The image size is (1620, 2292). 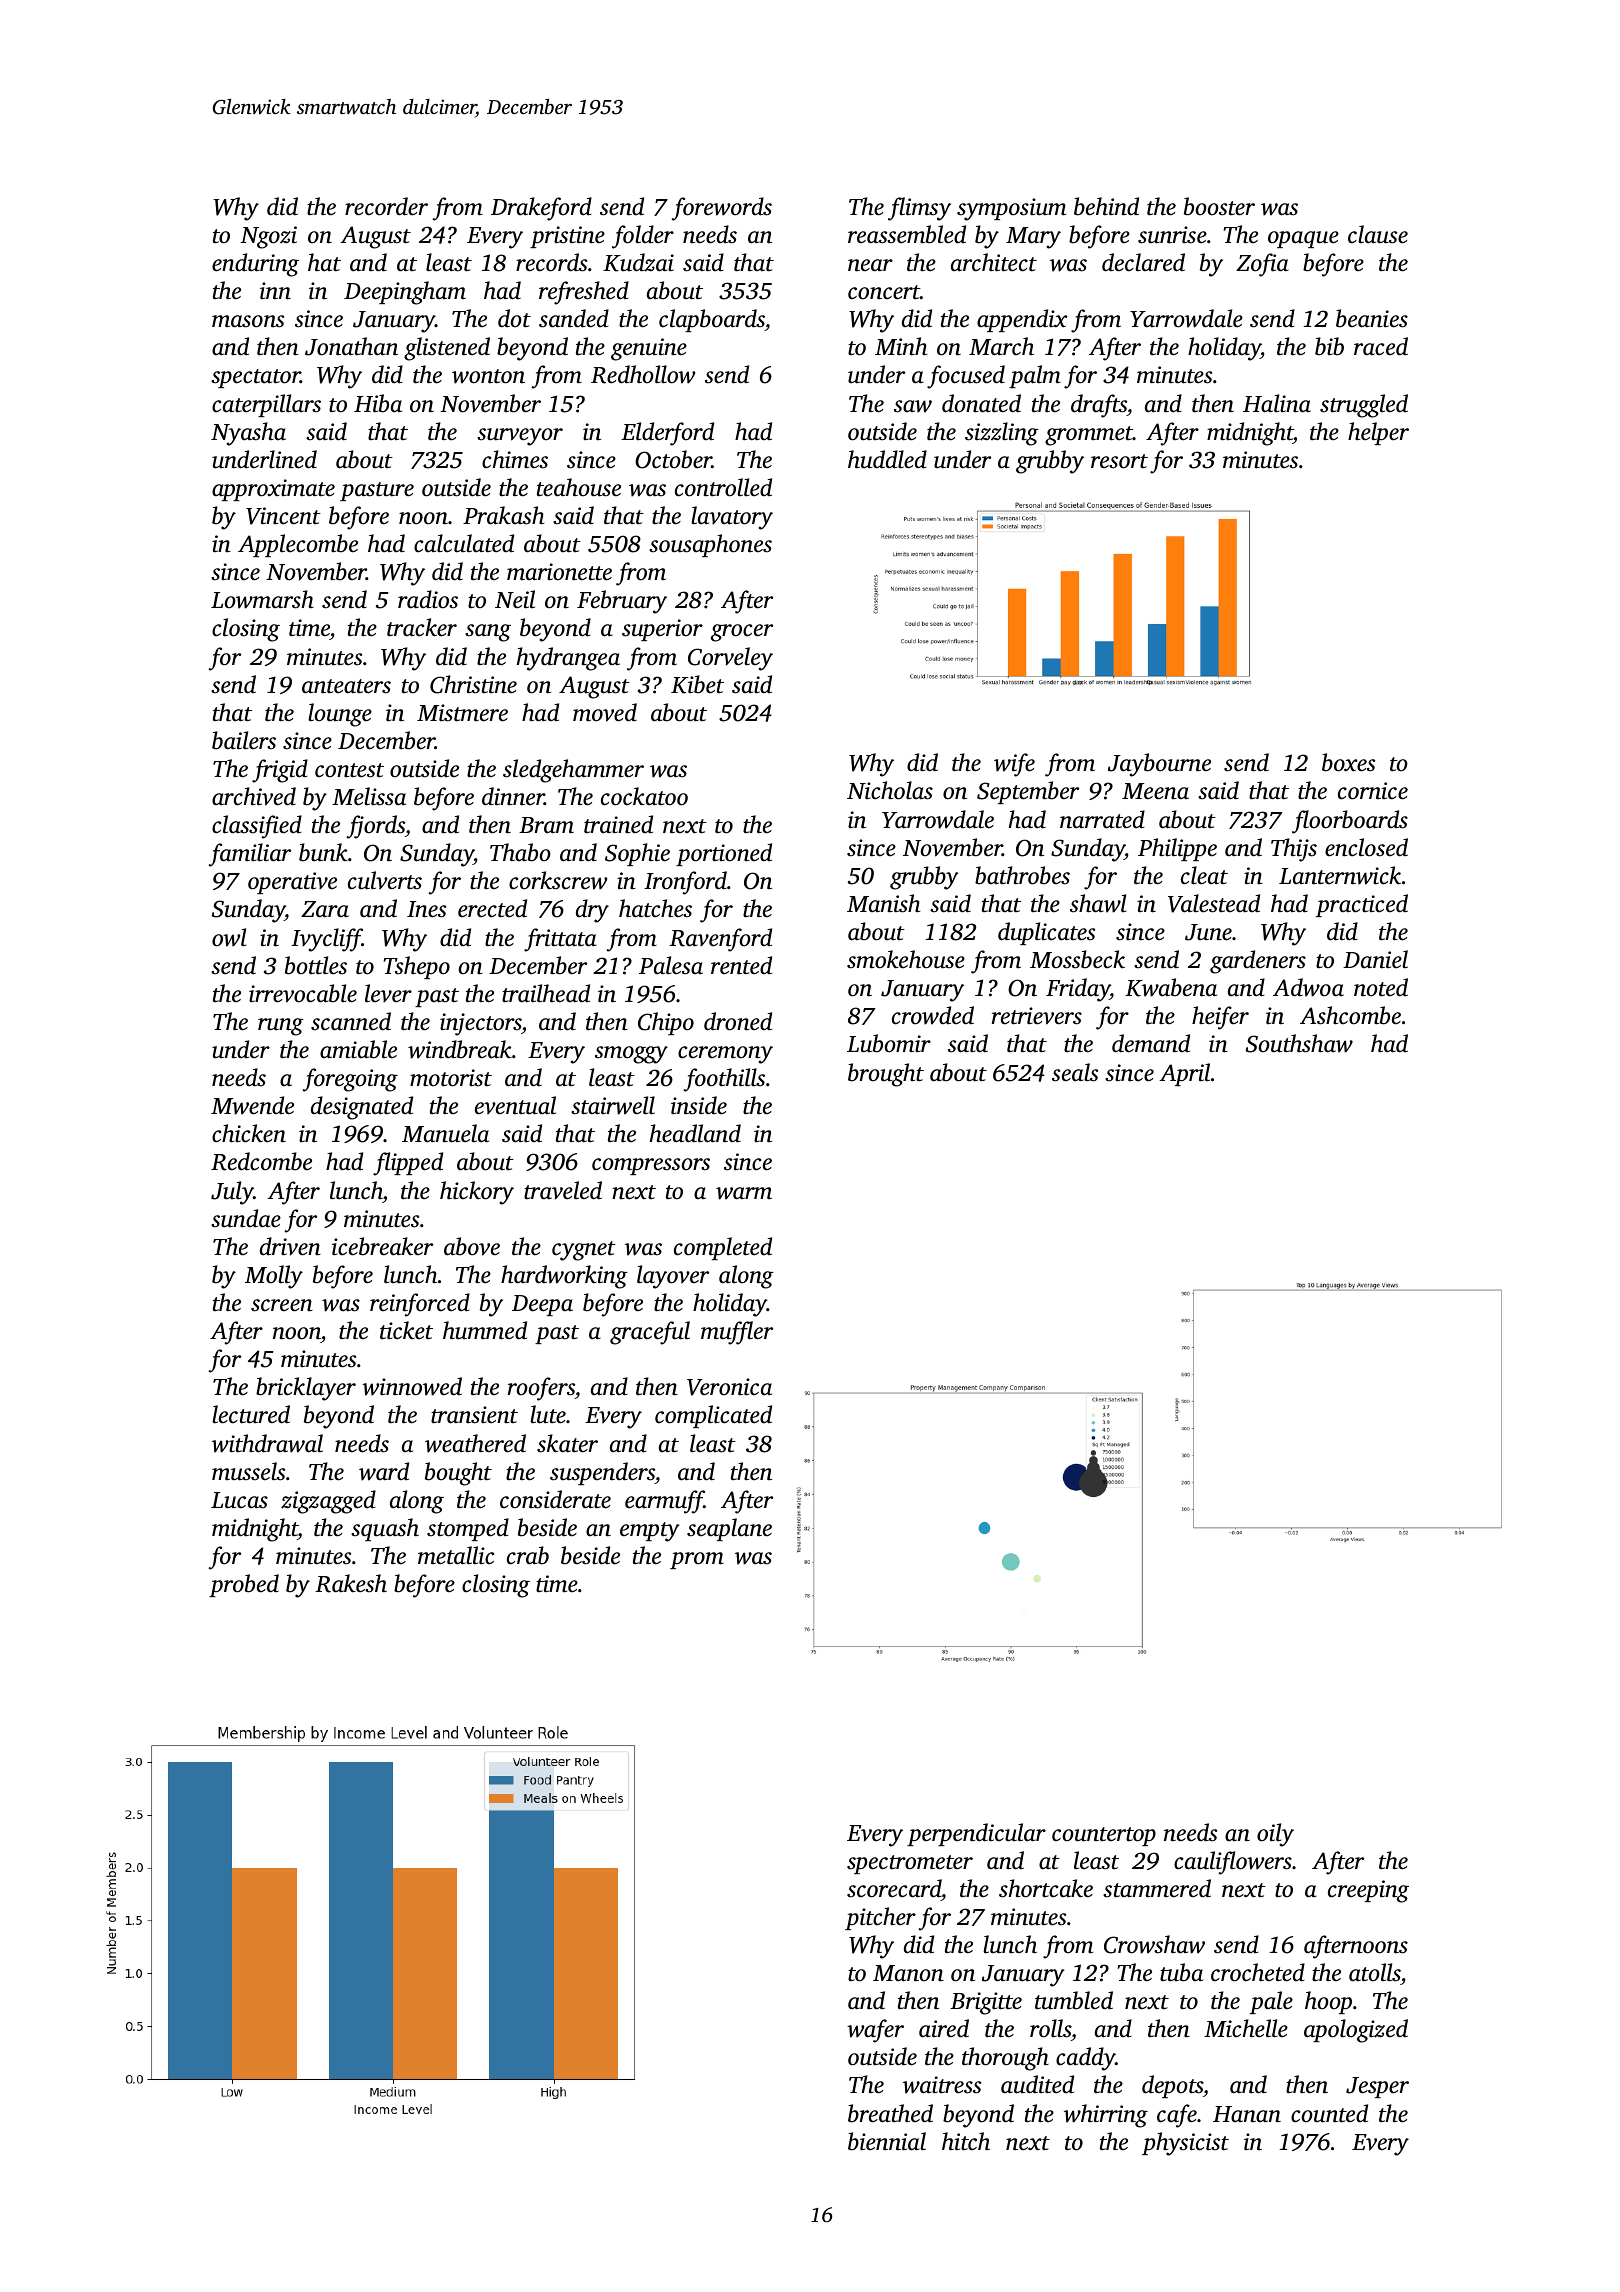 I want to click on counted, so click(x=1329, y=2113).
